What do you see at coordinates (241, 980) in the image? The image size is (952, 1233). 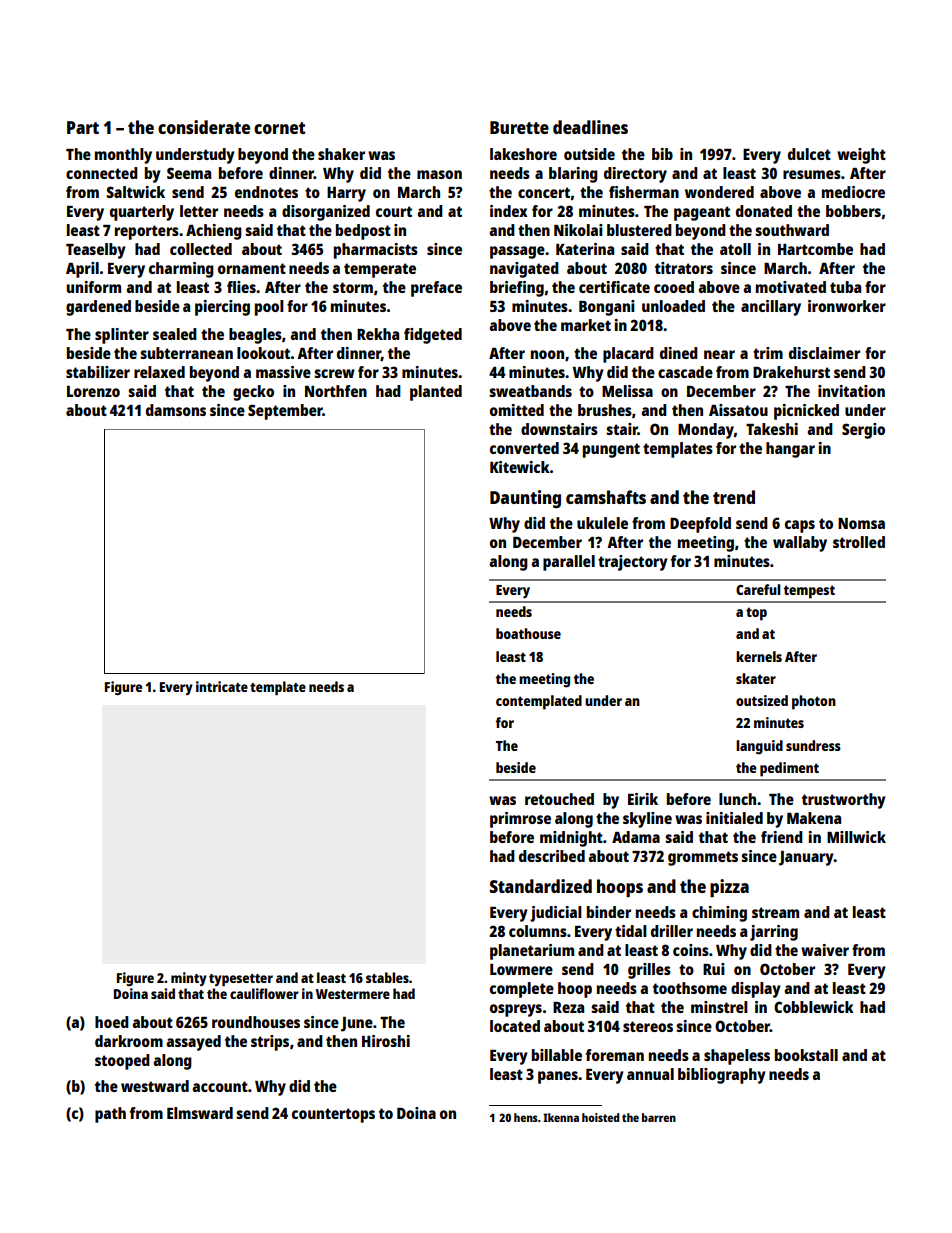 I see `typesetter` at bounding box center [241, 980].
